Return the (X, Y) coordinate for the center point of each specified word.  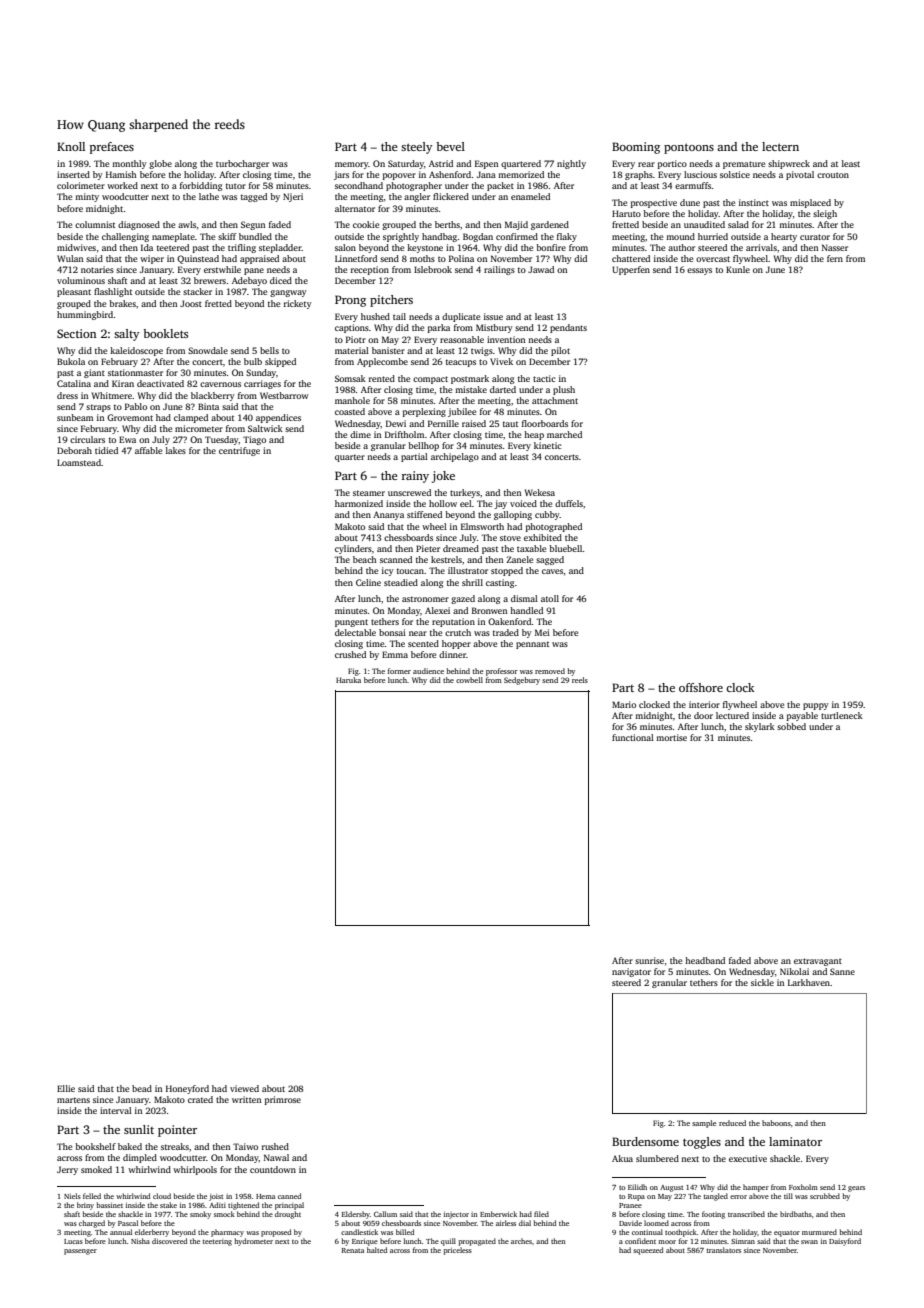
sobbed (791, 726)
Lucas (73, 1241)
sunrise (649, 960)
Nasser (835, 247)
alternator (355, 208)
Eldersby (356, 1215)
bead (142, 1088)
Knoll (71, 146)
